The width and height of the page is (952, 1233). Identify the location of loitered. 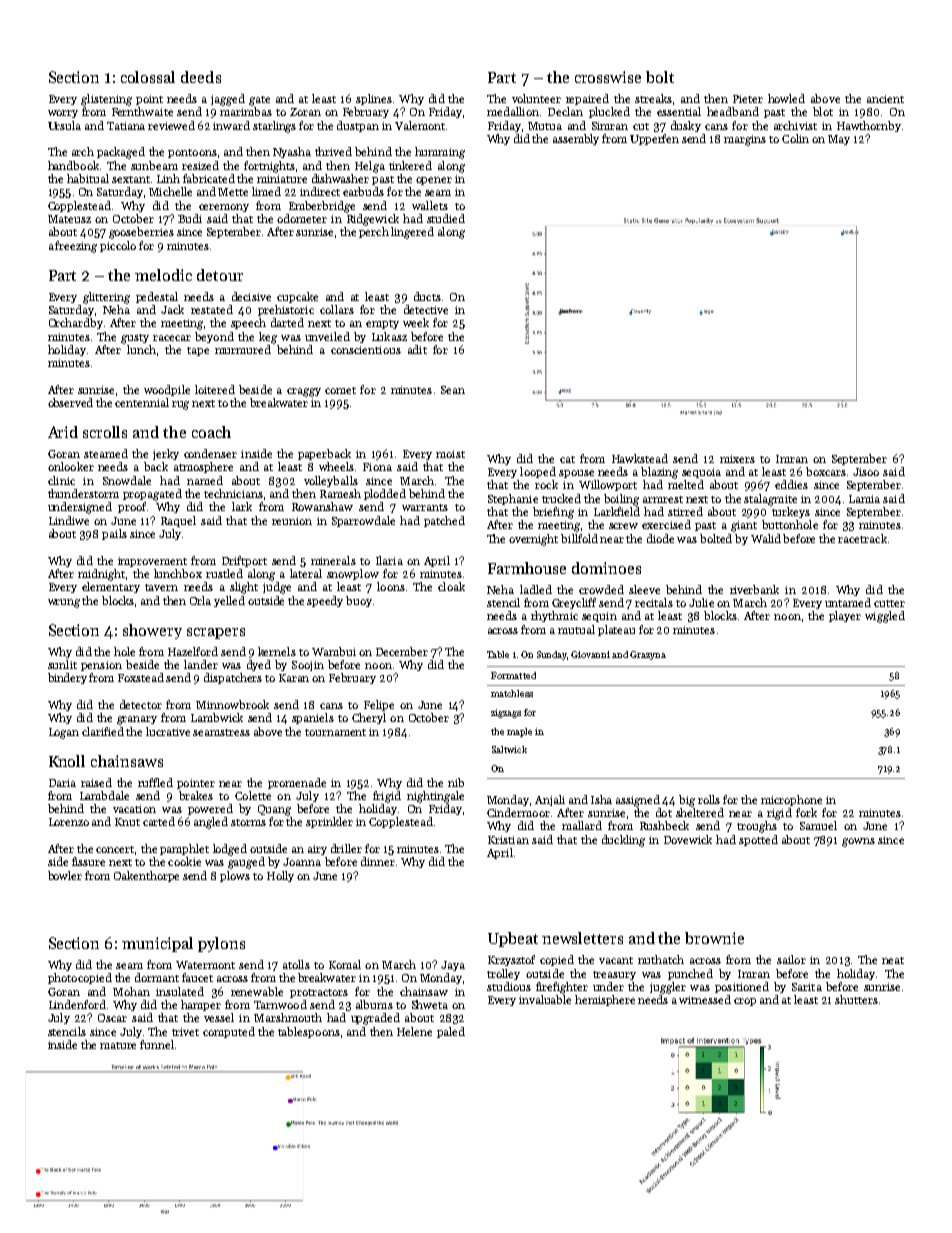
(215, 389).
